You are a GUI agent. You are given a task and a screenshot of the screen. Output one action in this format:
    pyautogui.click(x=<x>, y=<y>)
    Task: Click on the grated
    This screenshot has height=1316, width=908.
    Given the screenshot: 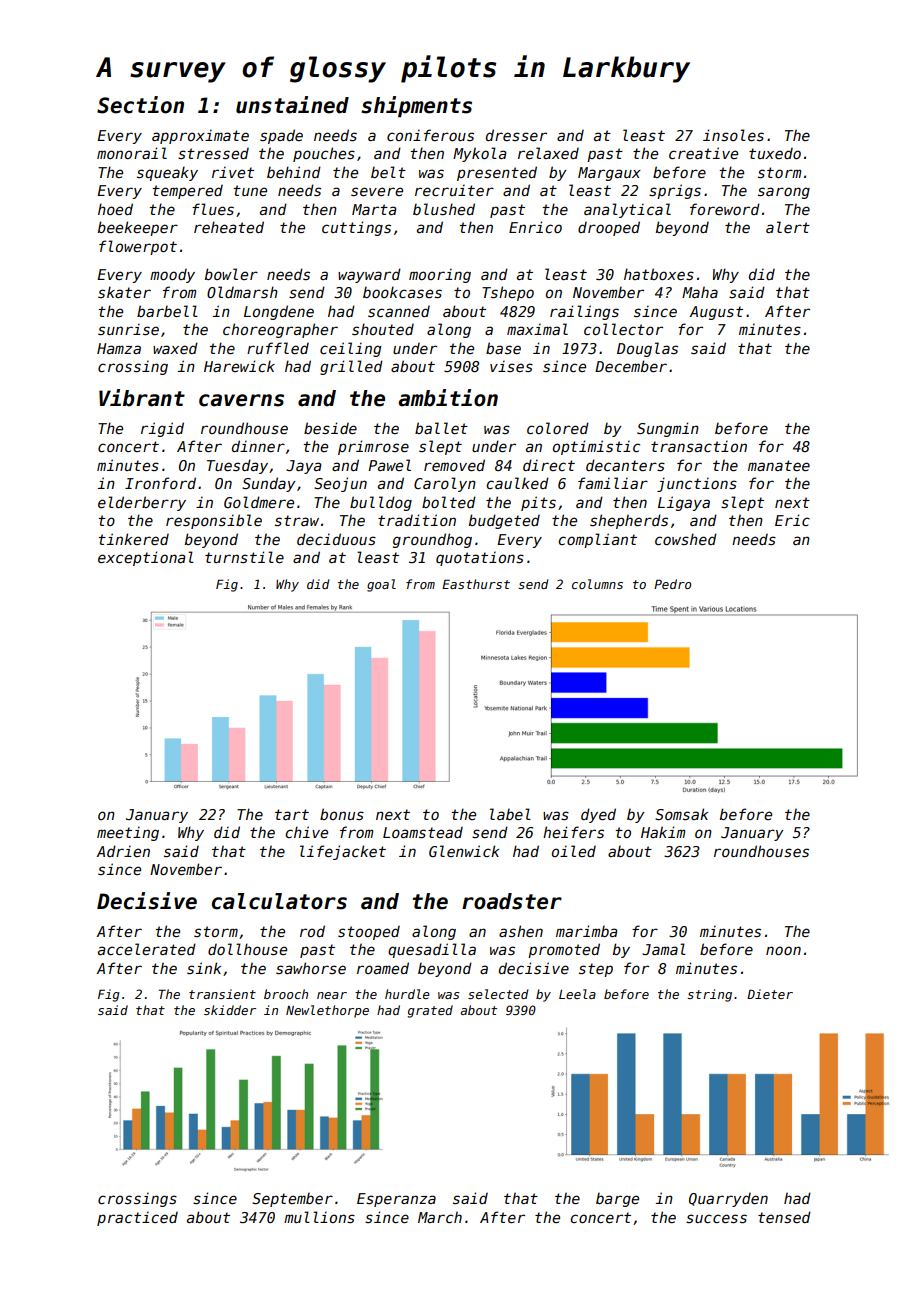 What is the action you would take?
    pyautogui.click(x=430, y=1011)
